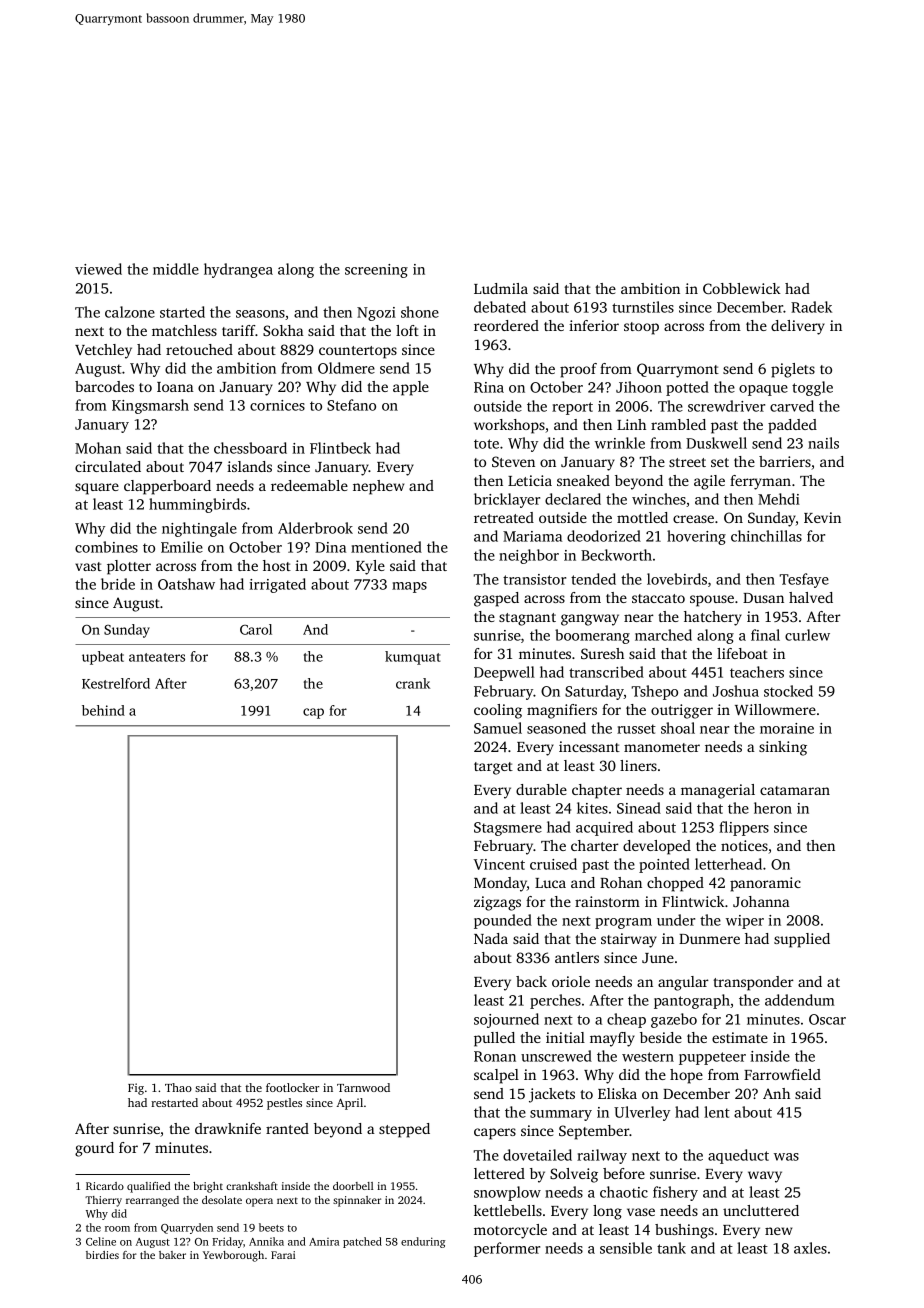  I want to click on workshops, so click(509, 426).
